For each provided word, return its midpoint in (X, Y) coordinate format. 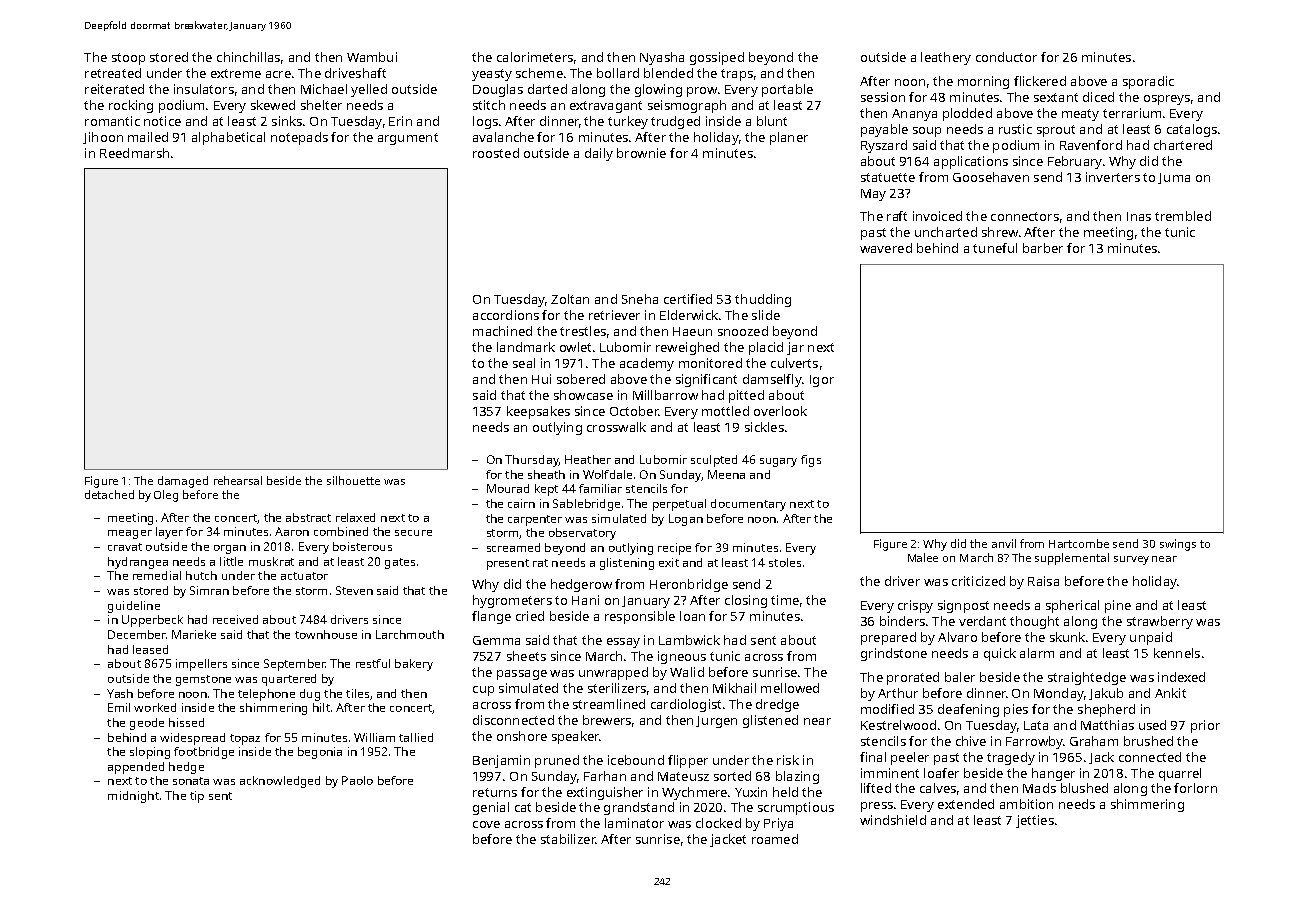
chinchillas (248, 57)
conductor (1006, 57)
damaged (183, 482)
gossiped (717, 58)
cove (486, 824)
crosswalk (616, 427)
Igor (822, 381)
